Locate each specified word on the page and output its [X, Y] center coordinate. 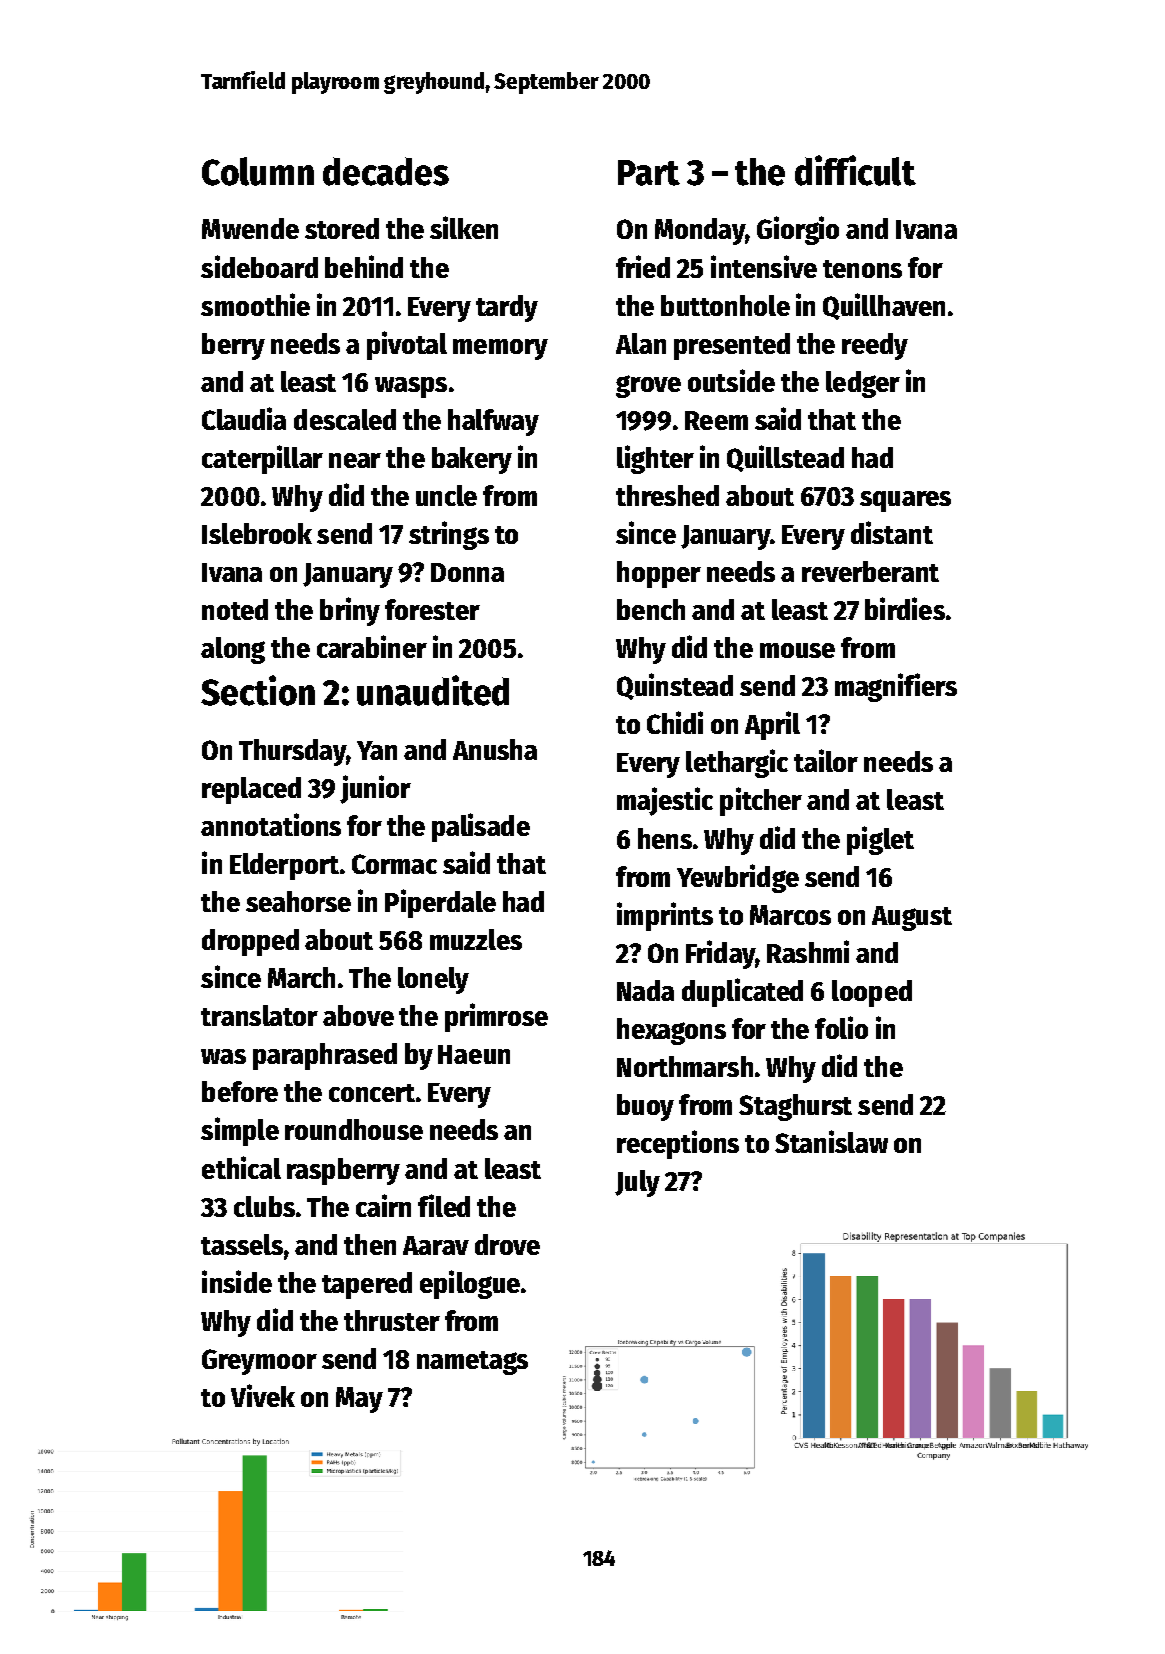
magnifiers [896, 687]
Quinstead [675, 686]
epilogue [470, 1284]
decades [386, 171]
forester [432, 609]
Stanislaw [831, 1141]
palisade [481, 827]
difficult [855, 170]
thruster [392, 1320]
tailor [826, 760]
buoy [645, 1107]
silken [464, 227]
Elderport [284, 866]
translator [259, 1015]
